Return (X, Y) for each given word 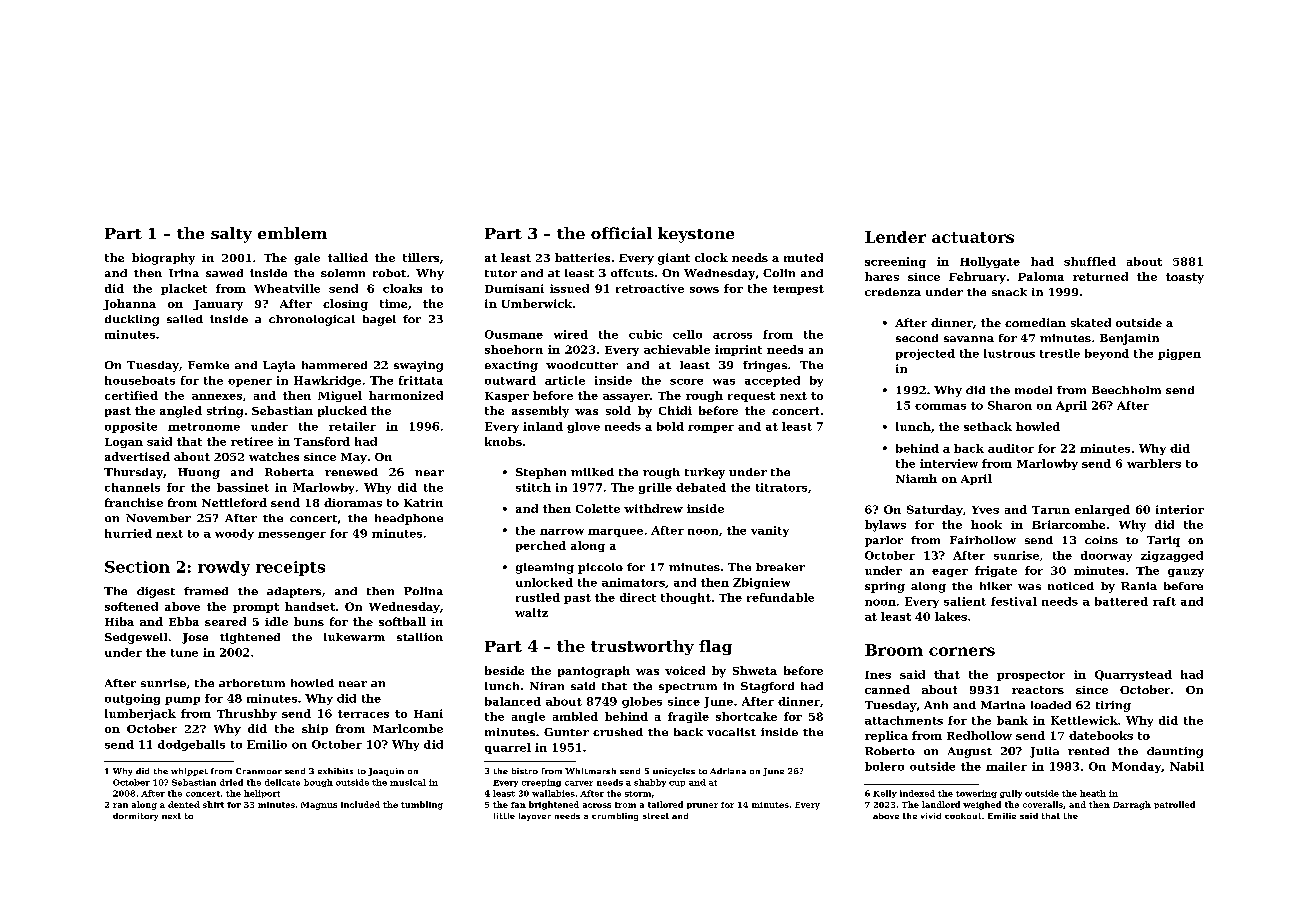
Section (137, 567)
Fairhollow (983, 540)
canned (887, 689)
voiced (685, 670)
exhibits (335, 771)
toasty (1185, 278)
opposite (131, 427)
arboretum (252, 683)
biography (163, 259)
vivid (931, 816)
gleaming (545, 568)
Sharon (1010, 405)
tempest (798, 290)
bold (670, 426)
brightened (554, 805)
